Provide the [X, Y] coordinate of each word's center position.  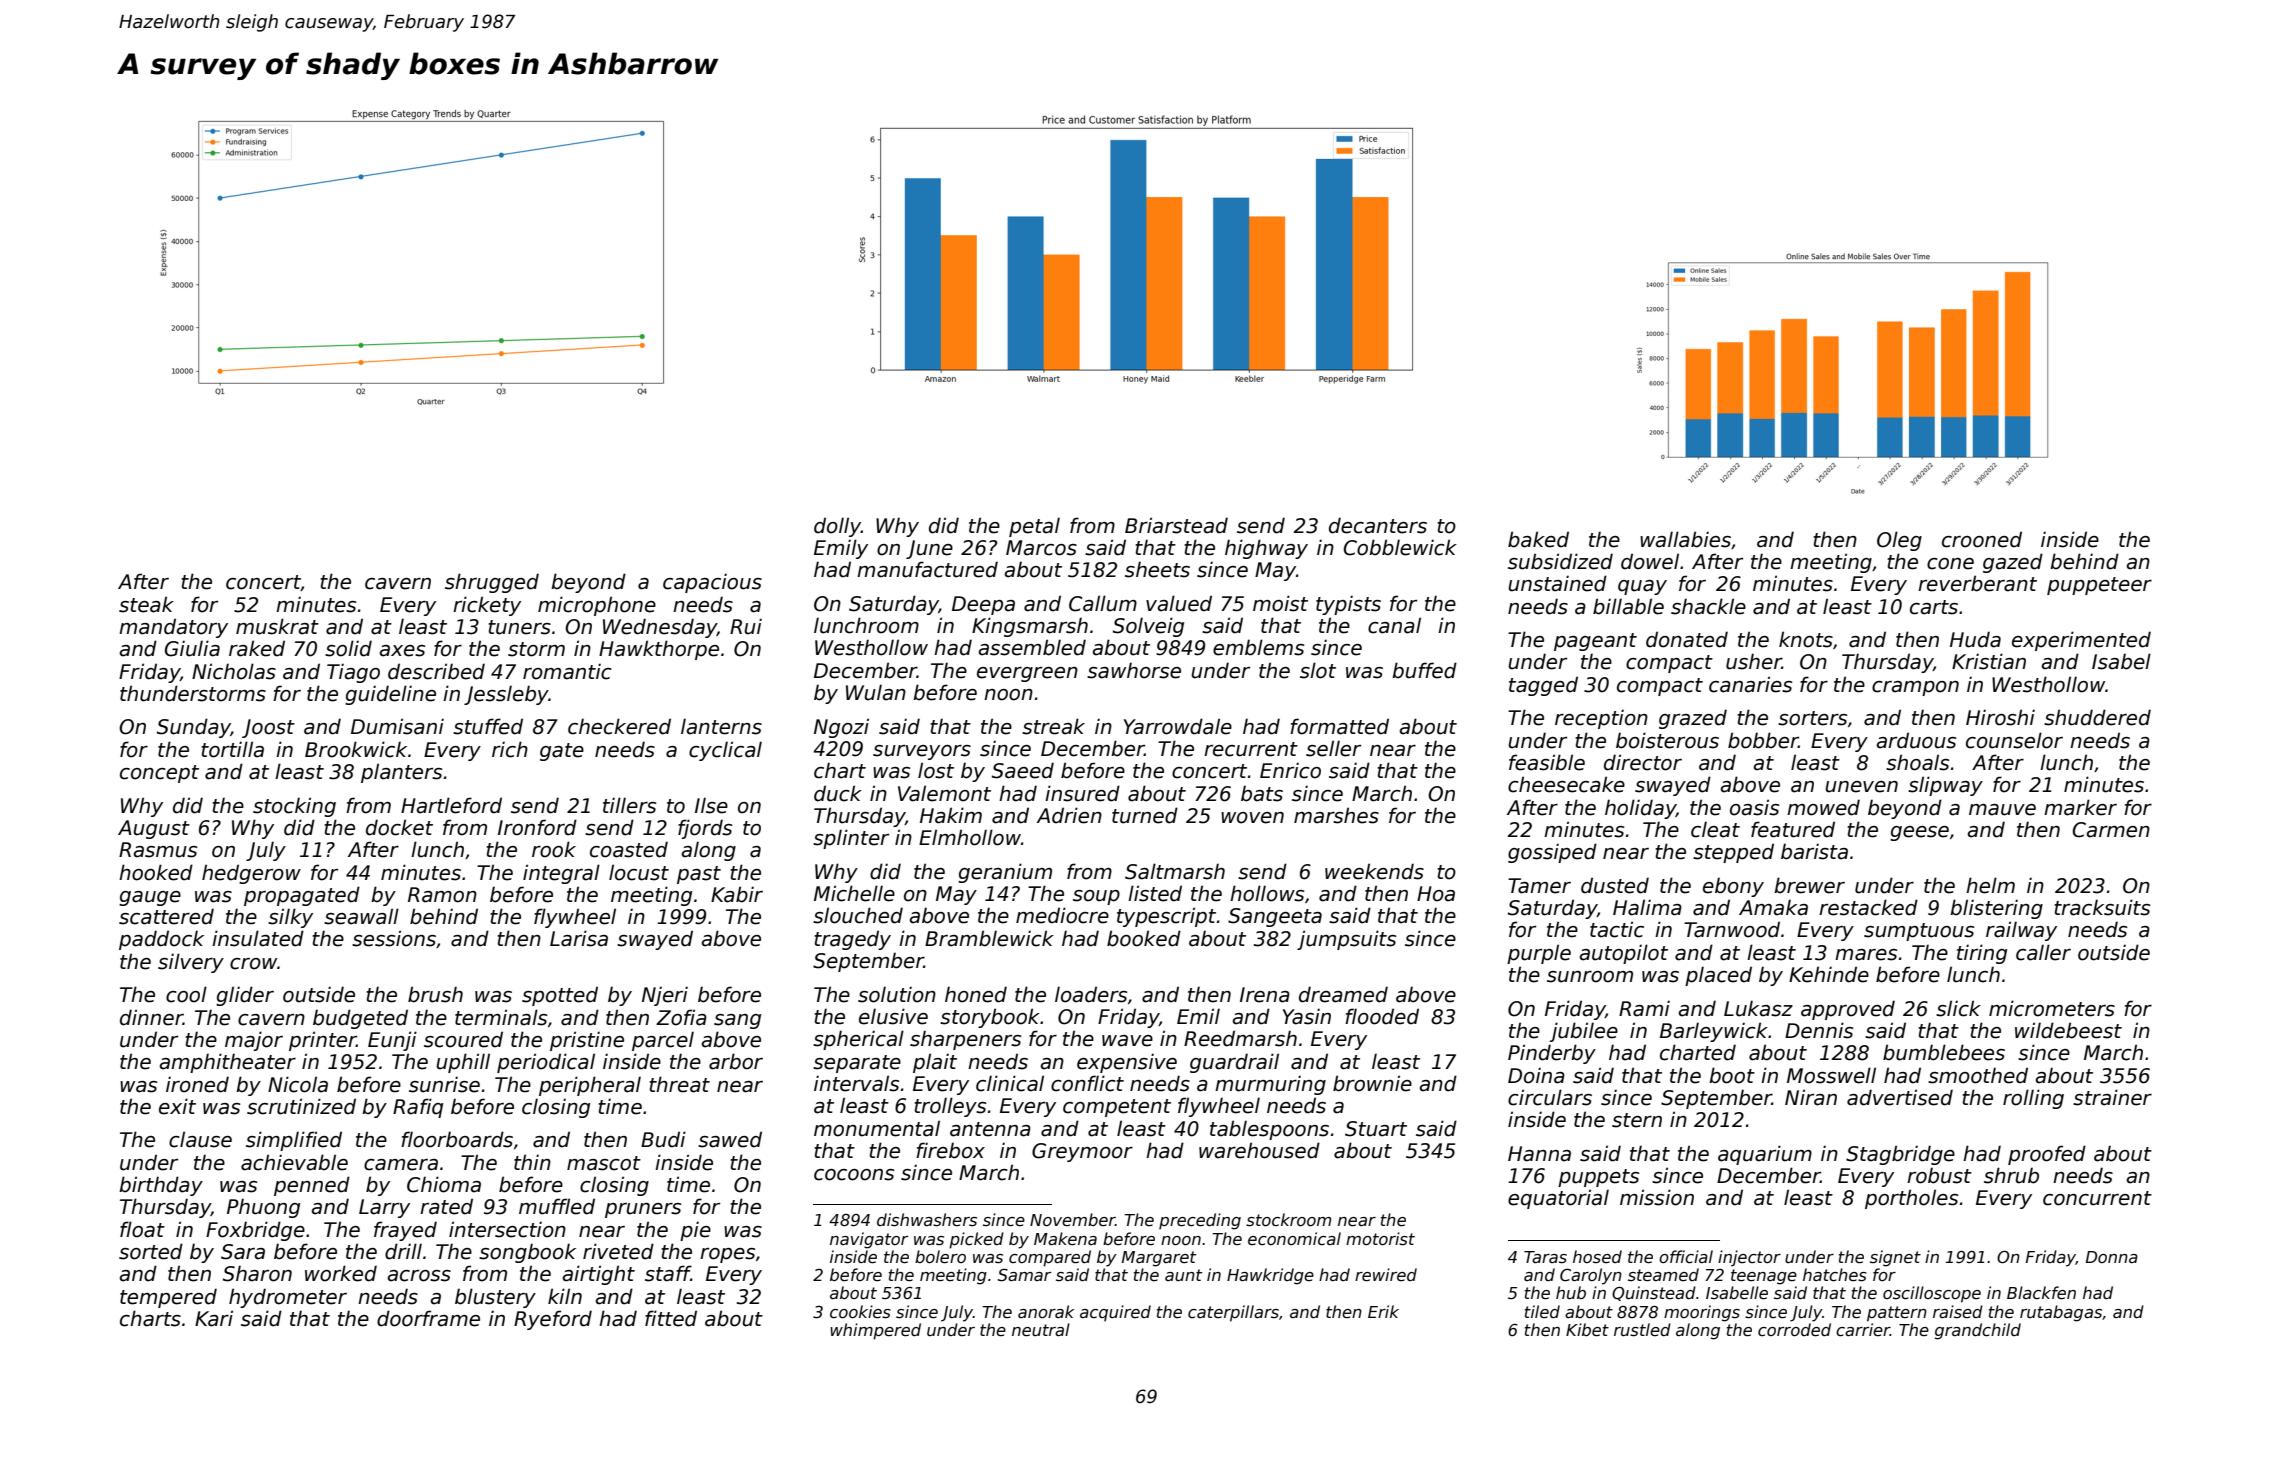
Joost [268, 728]
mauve [2002, 810]
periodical [546, 1063]
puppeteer [2099, 586]
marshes [1336, 815]
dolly [837, 527]
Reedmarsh [1240, 1038]
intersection [507, 1229]
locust [639, 872]
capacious [712, 583]
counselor [2014, 740]
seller [1333, 748]
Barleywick [1714, 1032]
